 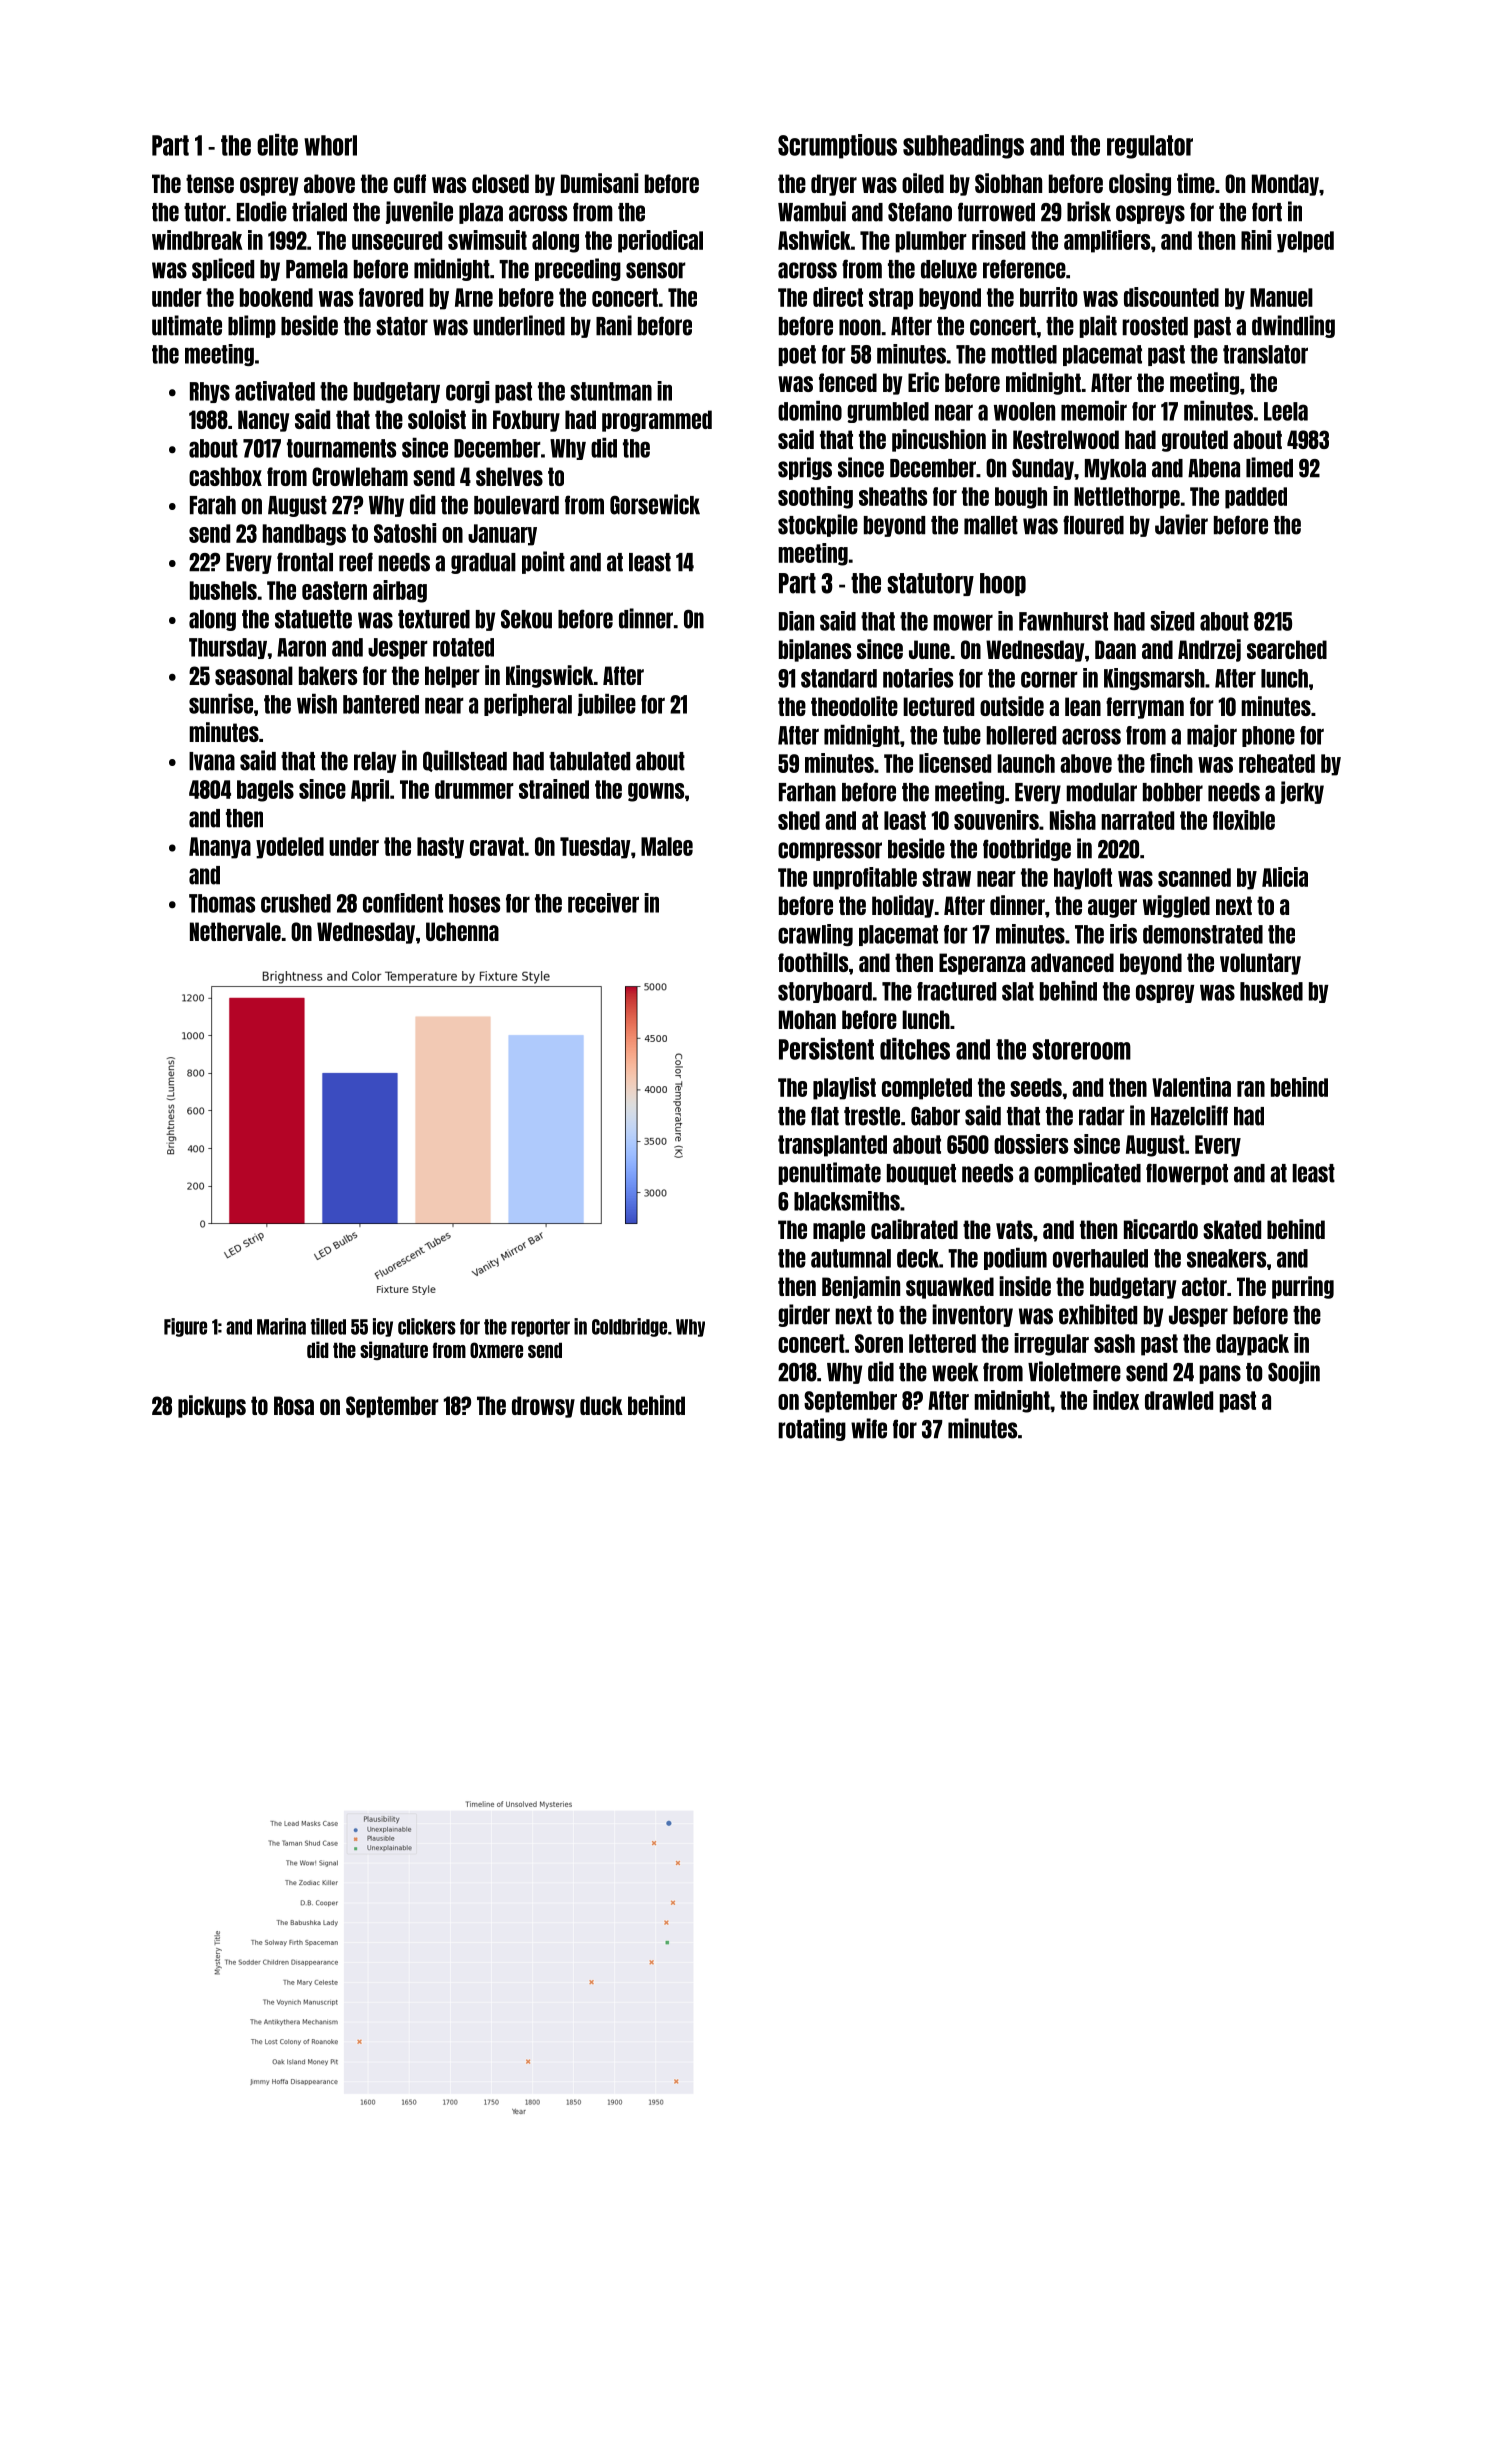 I want to click on Nethervale, so click(x=235, y=931).
